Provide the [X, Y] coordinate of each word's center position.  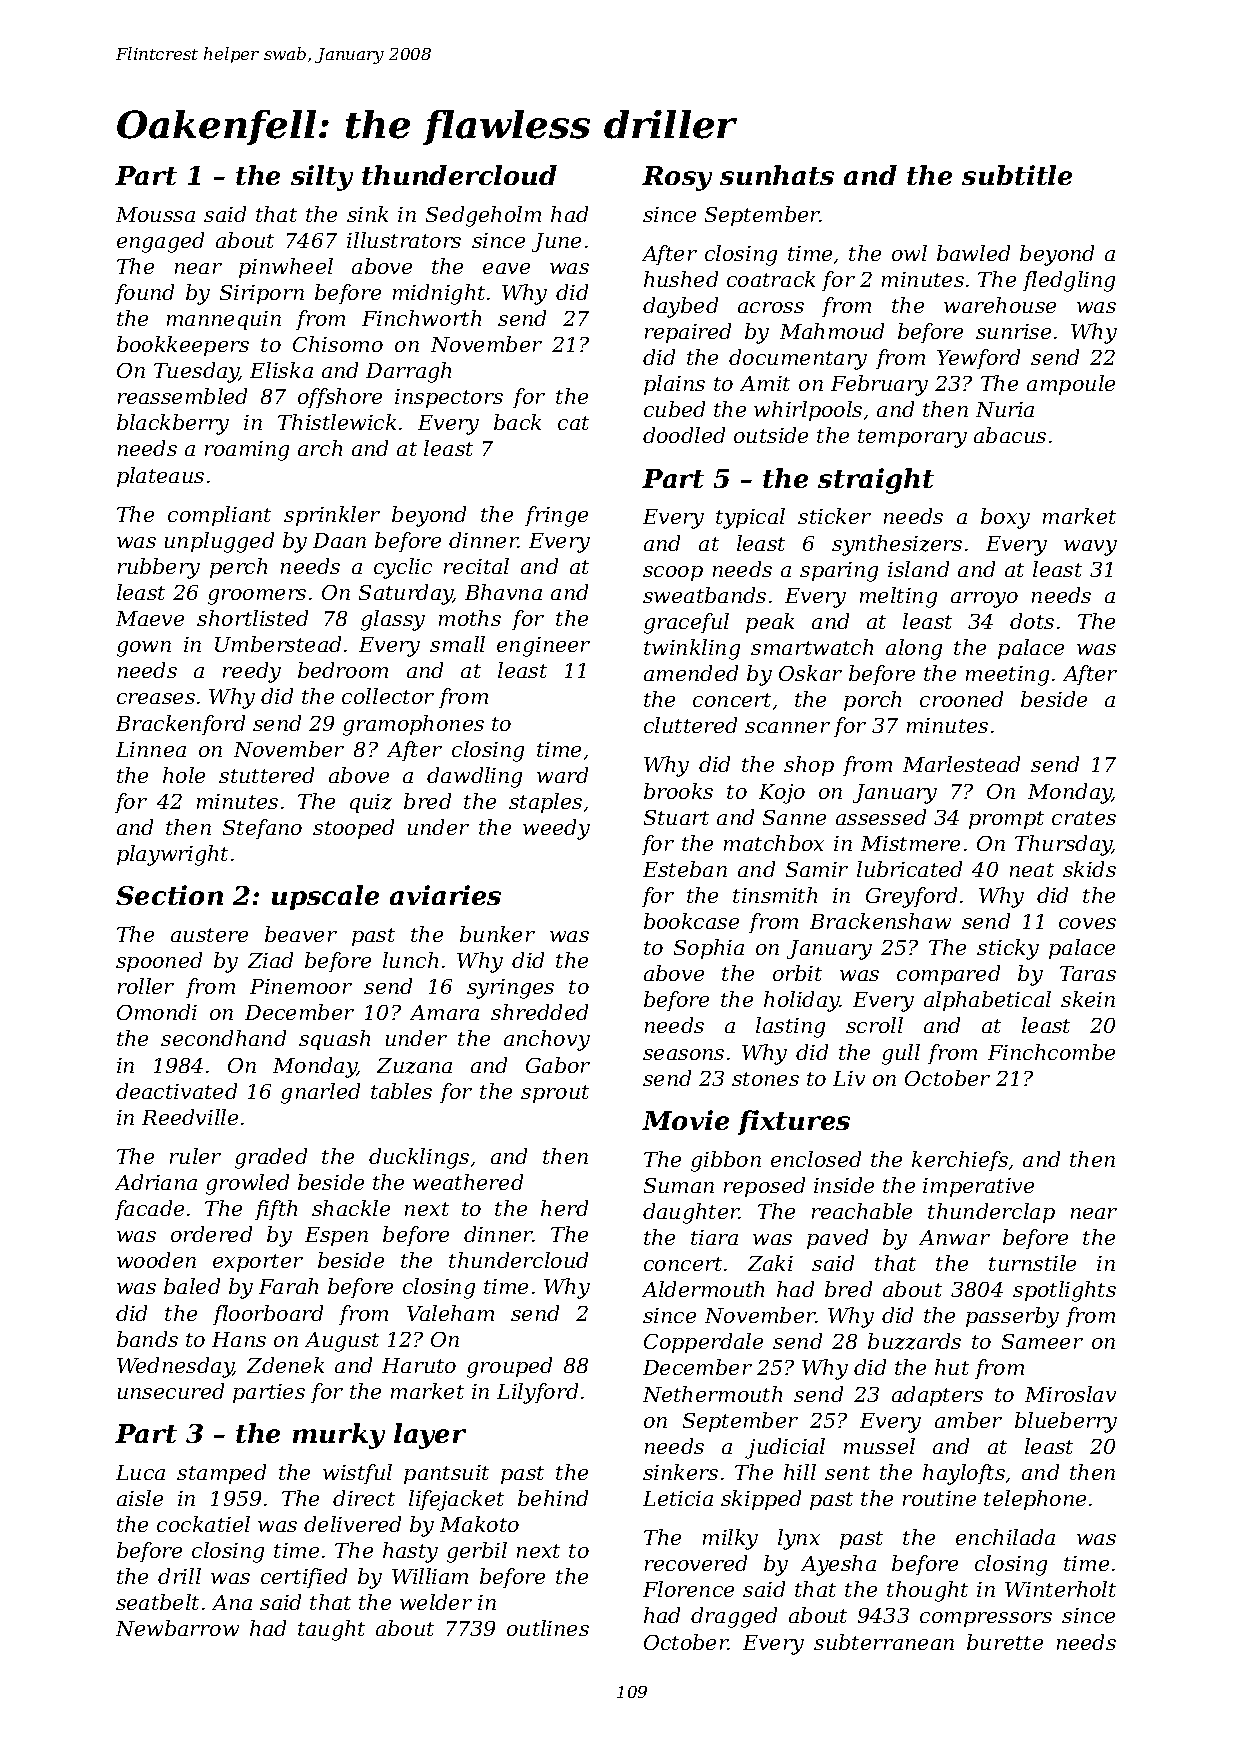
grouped [509, 1367]
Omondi [157, 1012]
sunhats [777, 175]
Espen [336, 1236]
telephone [1035, 1500]
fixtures [794, 1122]
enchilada [1005, 1537]
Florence [688, 1589]
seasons [683, 1054]
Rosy [677, 178]
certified [304, 1578]
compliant [219, 516]
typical [750, 518]
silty [322, 178]
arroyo [984, 600]
